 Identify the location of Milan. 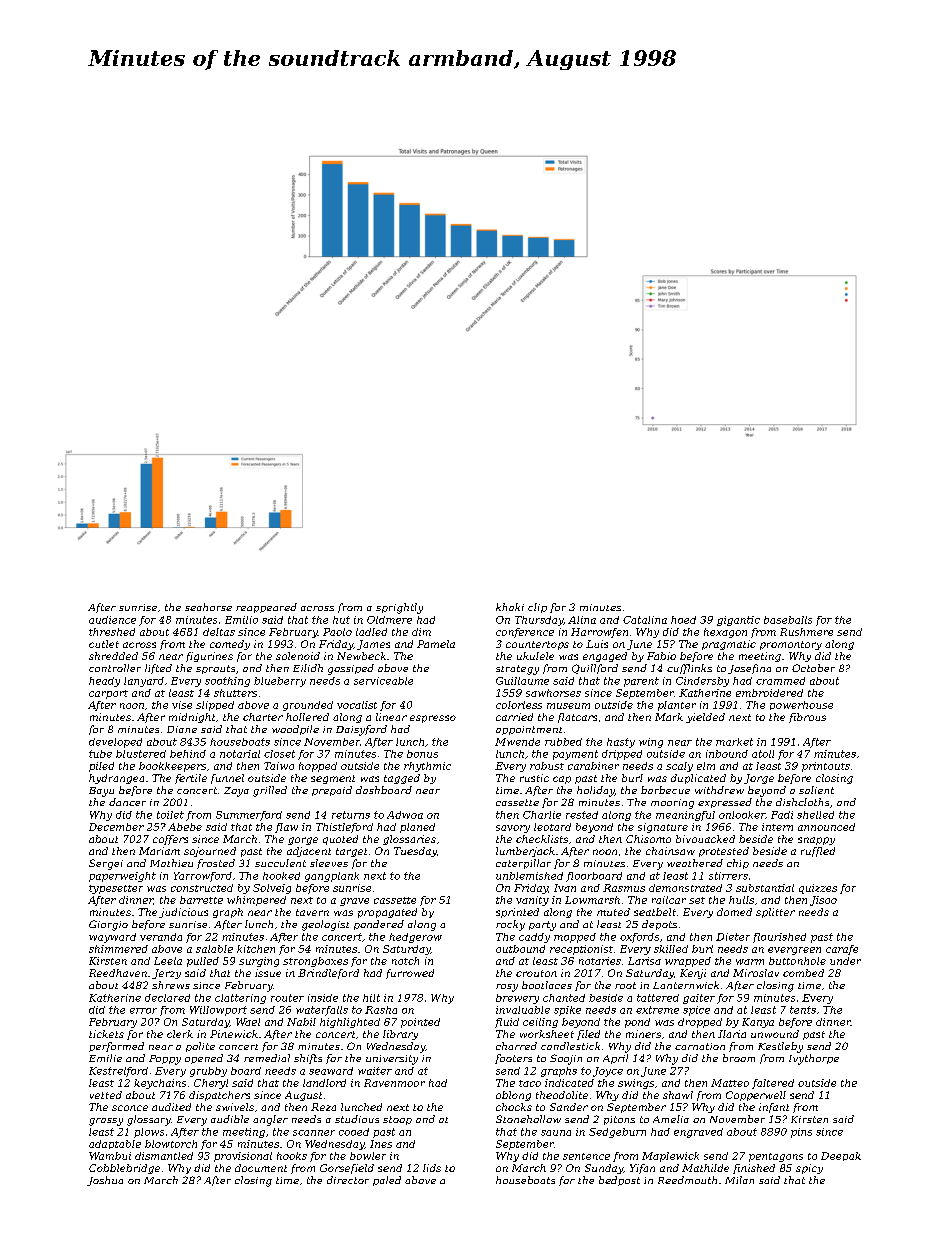
(739, 1180).
